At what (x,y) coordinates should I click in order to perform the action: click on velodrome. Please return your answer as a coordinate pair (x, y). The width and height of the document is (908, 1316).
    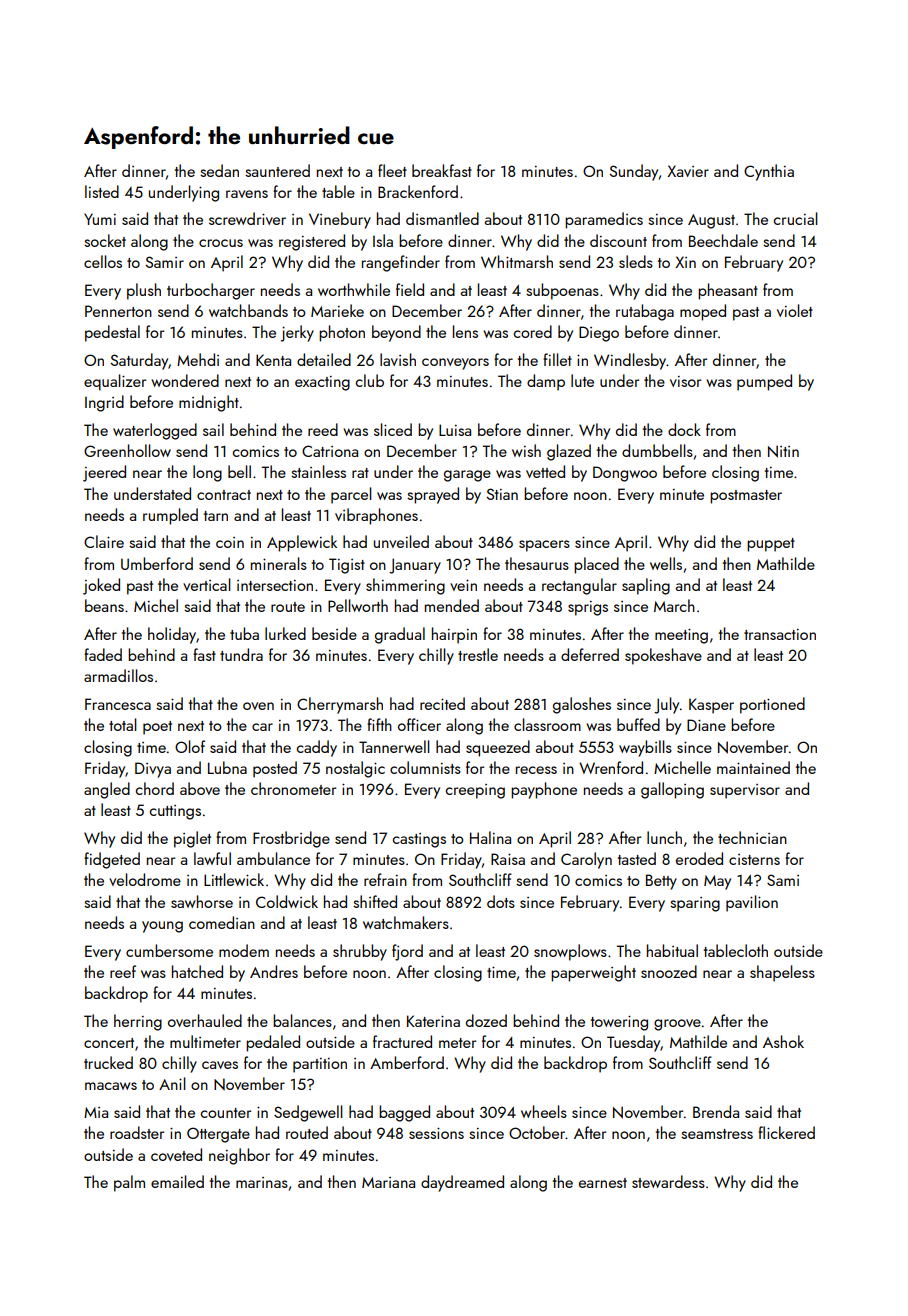
    Looking at the image, I should click on (145, 879).
